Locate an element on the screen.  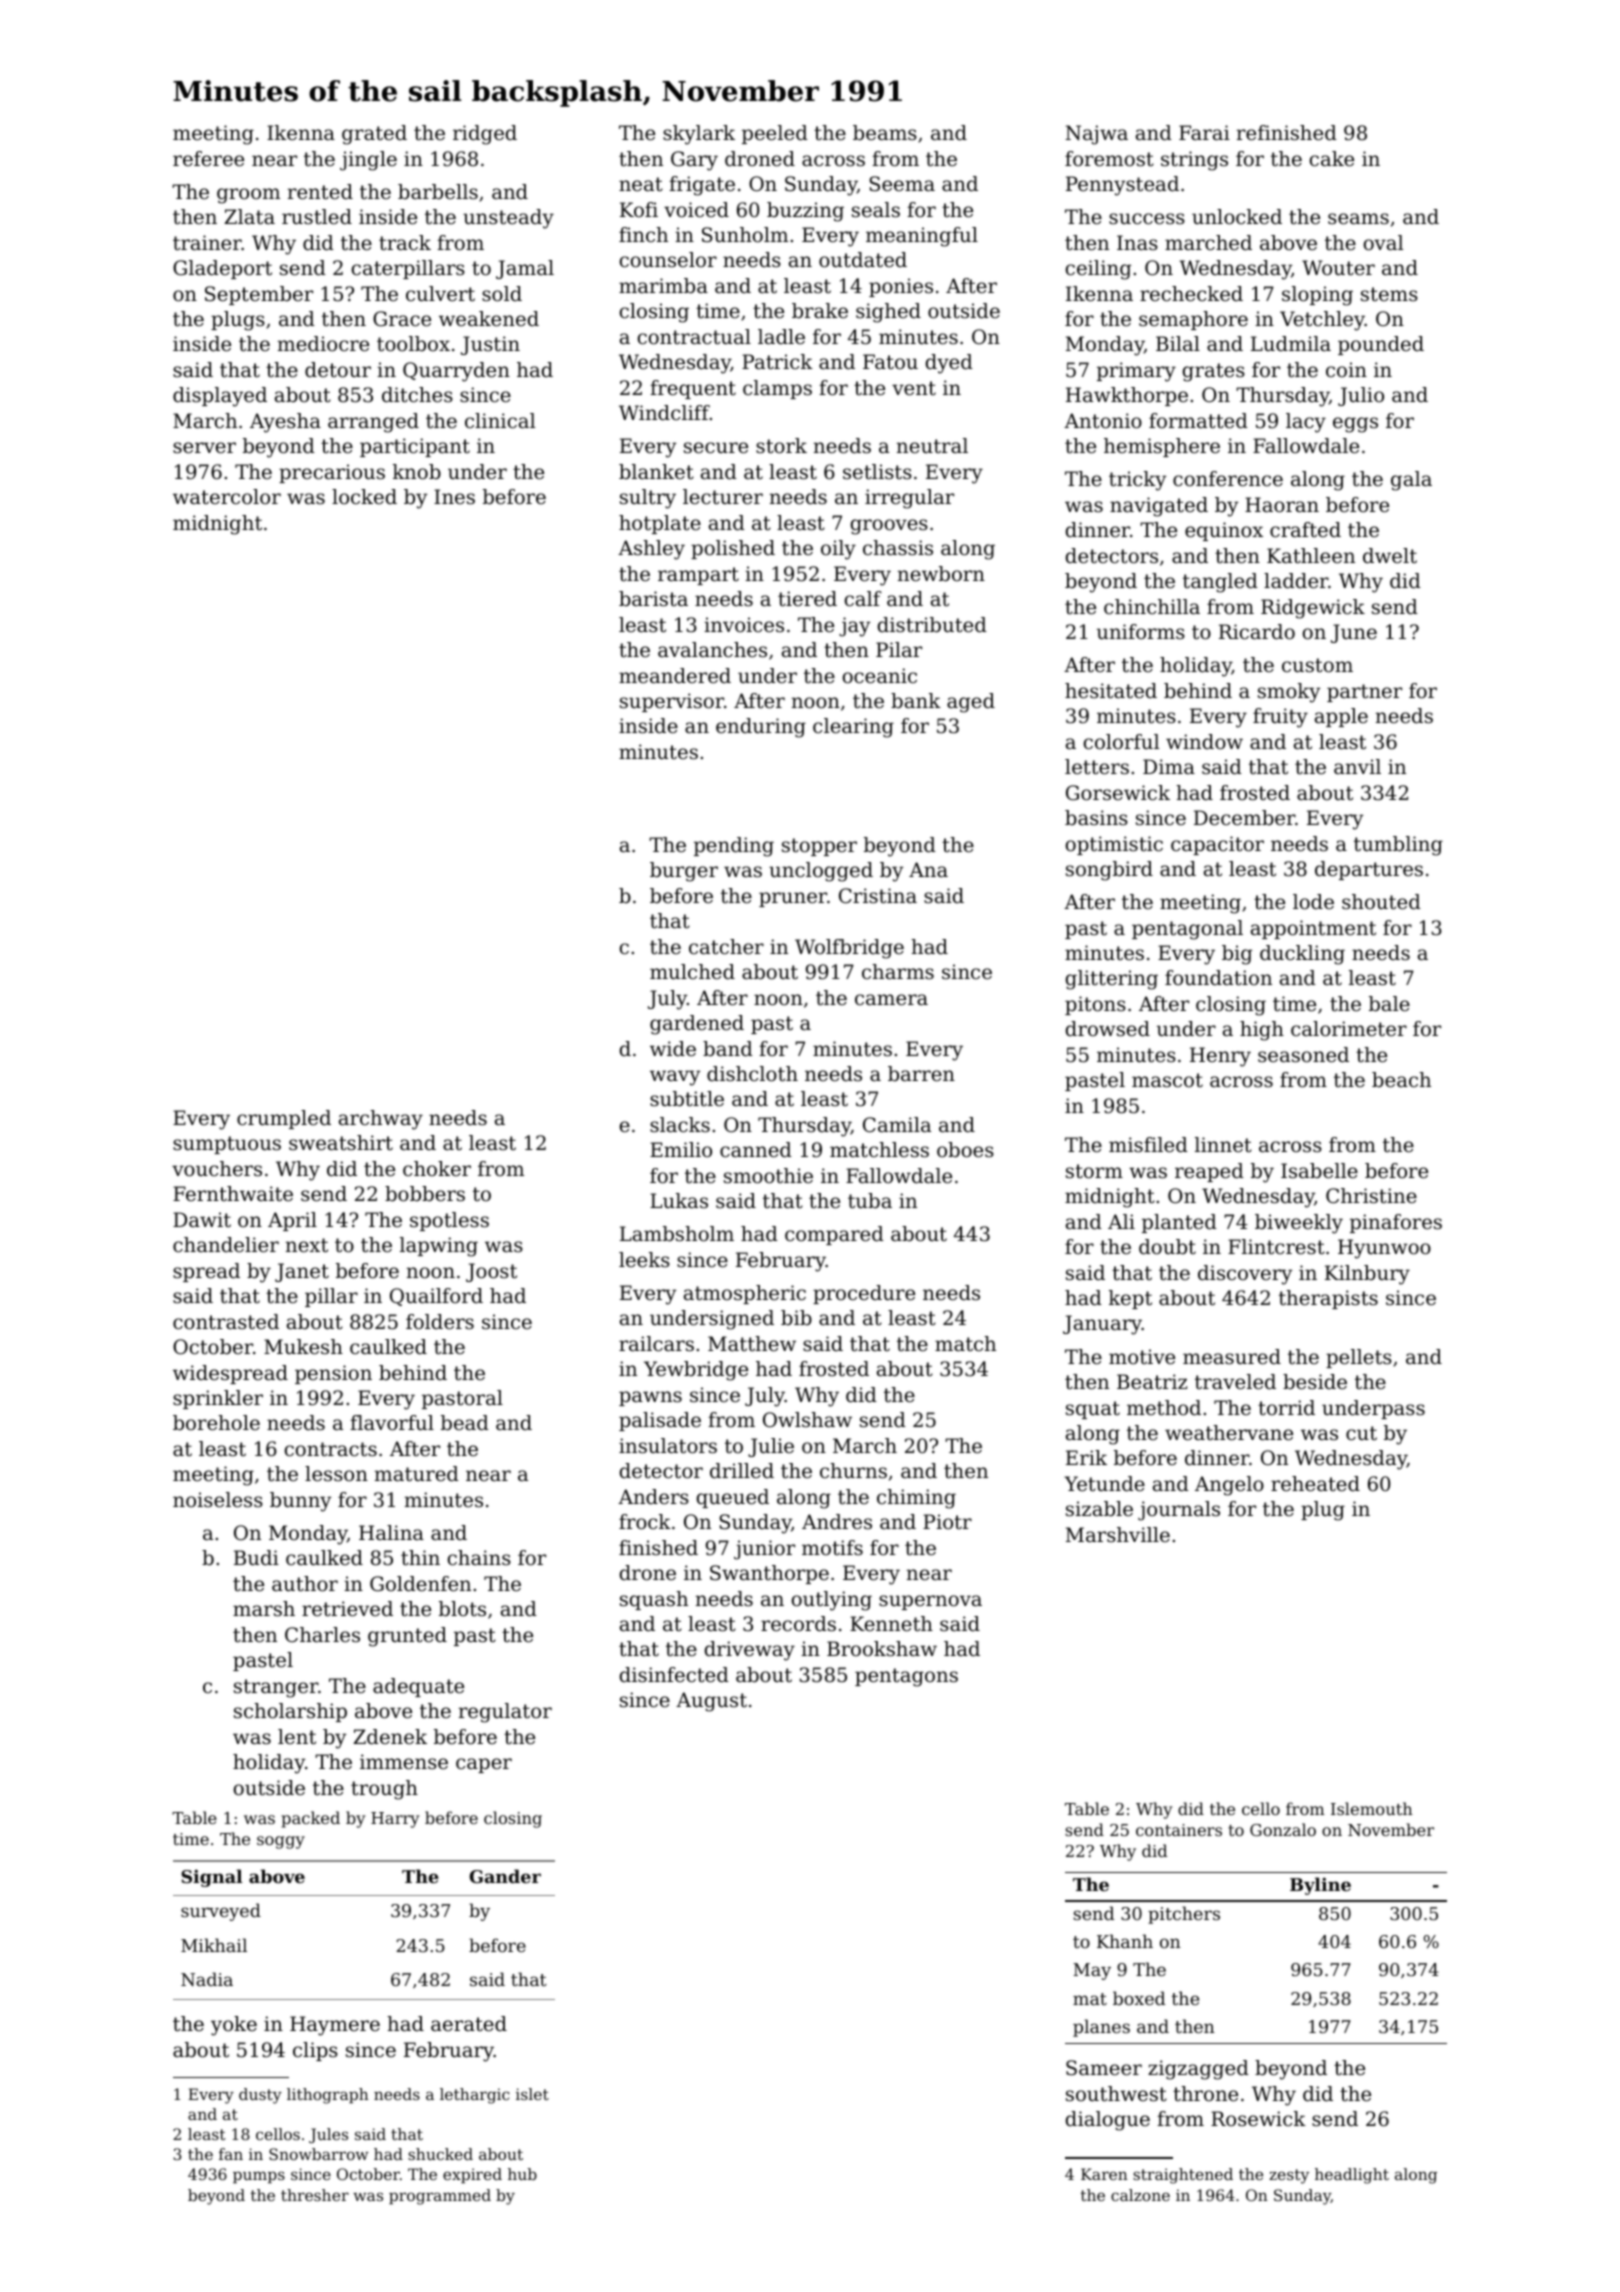
Harry is located at coordinates (395, 1820).
